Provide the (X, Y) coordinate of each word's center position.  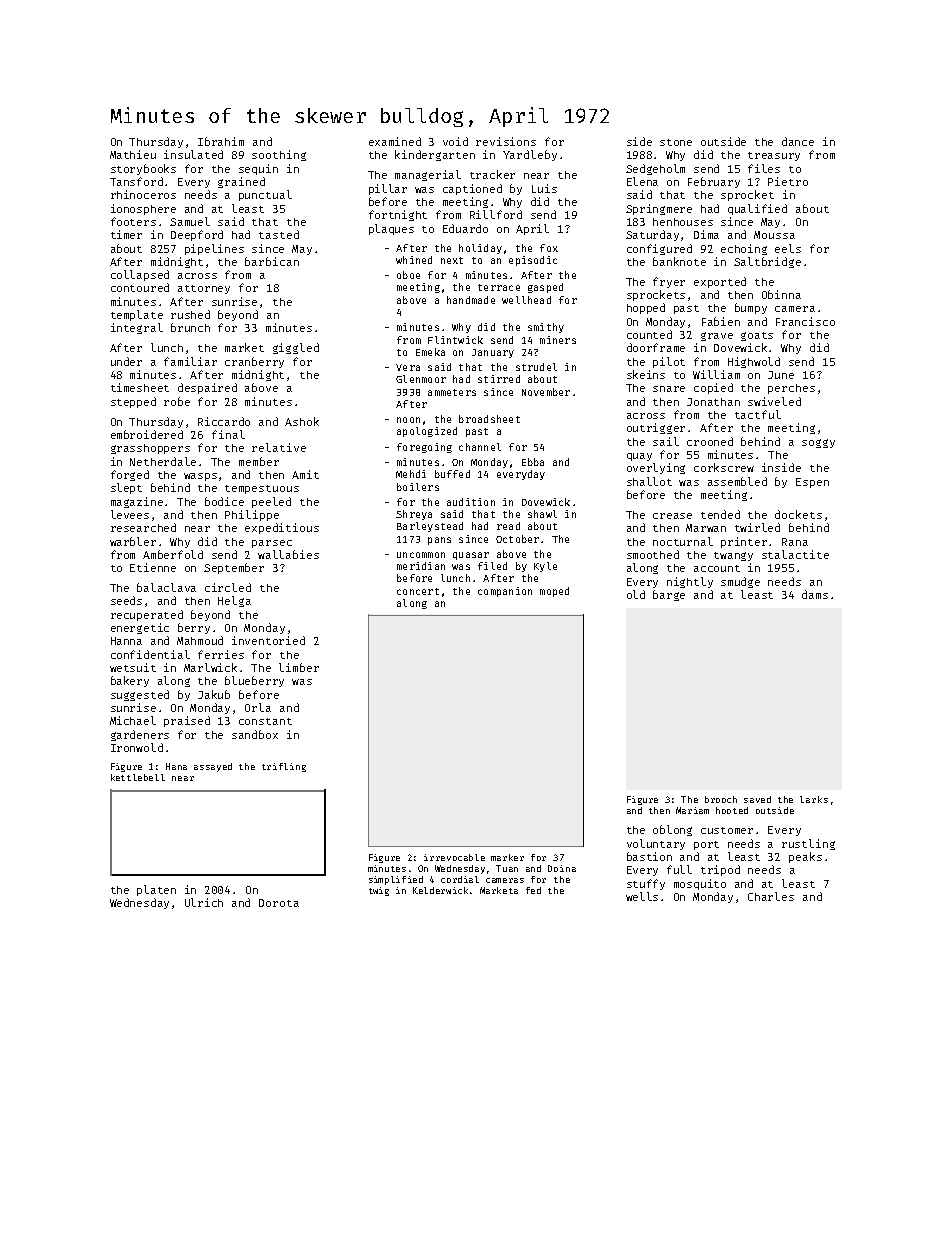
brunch (190, 327)
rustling (808, 844)
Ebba (533, 462)
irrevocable (454, 857)
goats (757, 336)
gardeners (140, 735)
